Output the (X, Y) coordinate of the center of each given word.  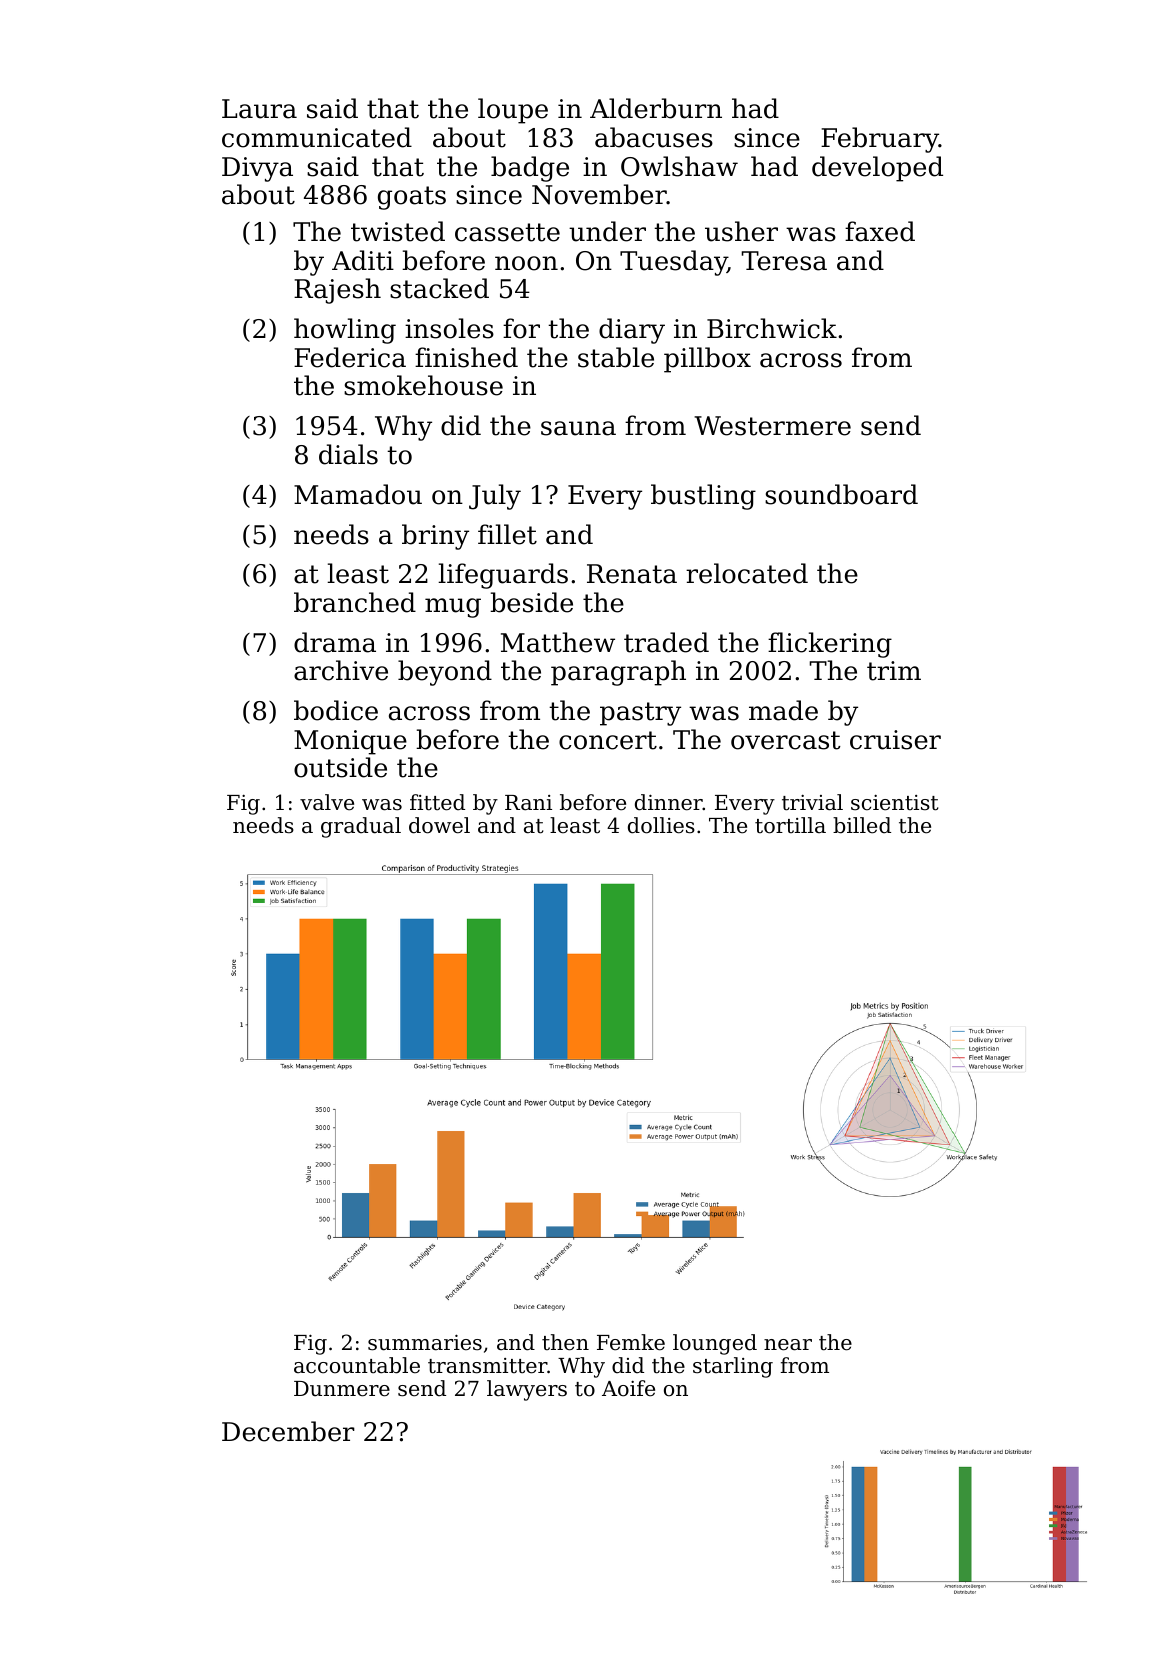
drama (335, 642)
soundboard (841, 494)
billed (862, 825)
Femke (631, 1342)
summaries (425, 1342)
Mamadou (358, 494)
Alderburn (656, 108)
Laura (259, 109)
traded (666, 642)
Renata (632, 574)
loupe (513, 111)
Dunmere (342, 1389)
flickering (830, 645)
